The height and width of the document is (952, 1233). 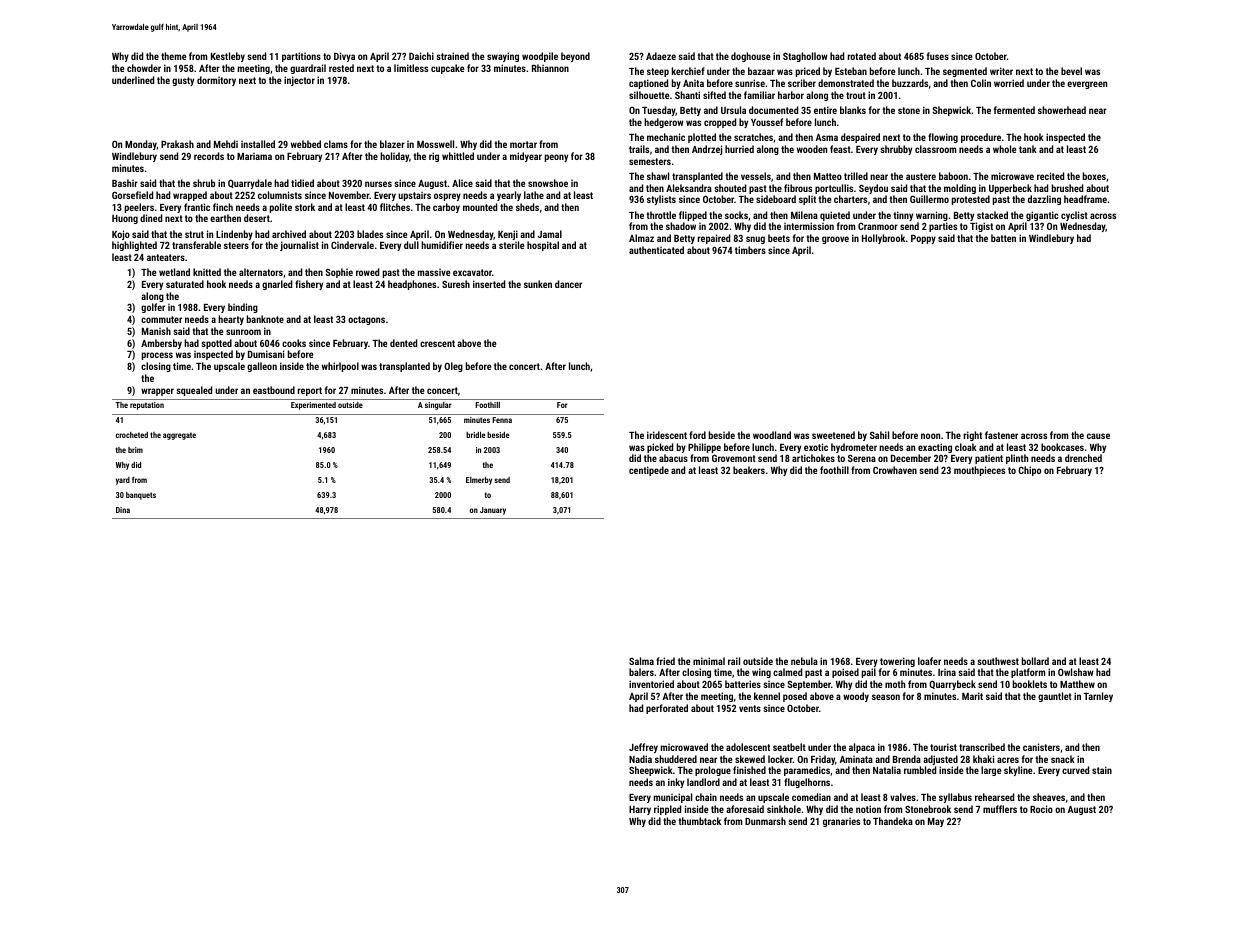 I want to click on minimal, so click(x=709, y=661).
